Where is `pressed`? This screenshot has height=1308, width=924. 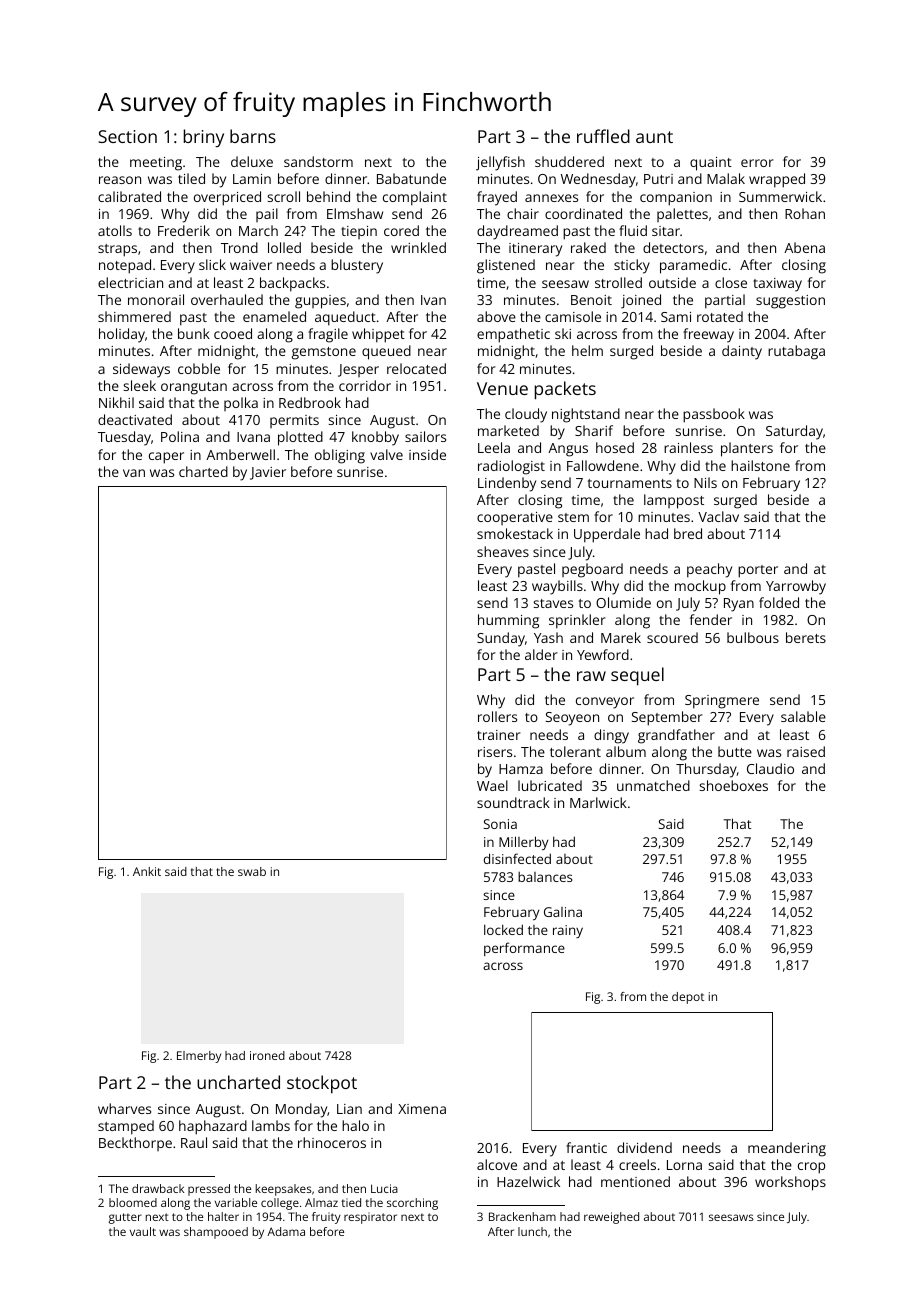 pressed is located at coordinates (209, 1190).
